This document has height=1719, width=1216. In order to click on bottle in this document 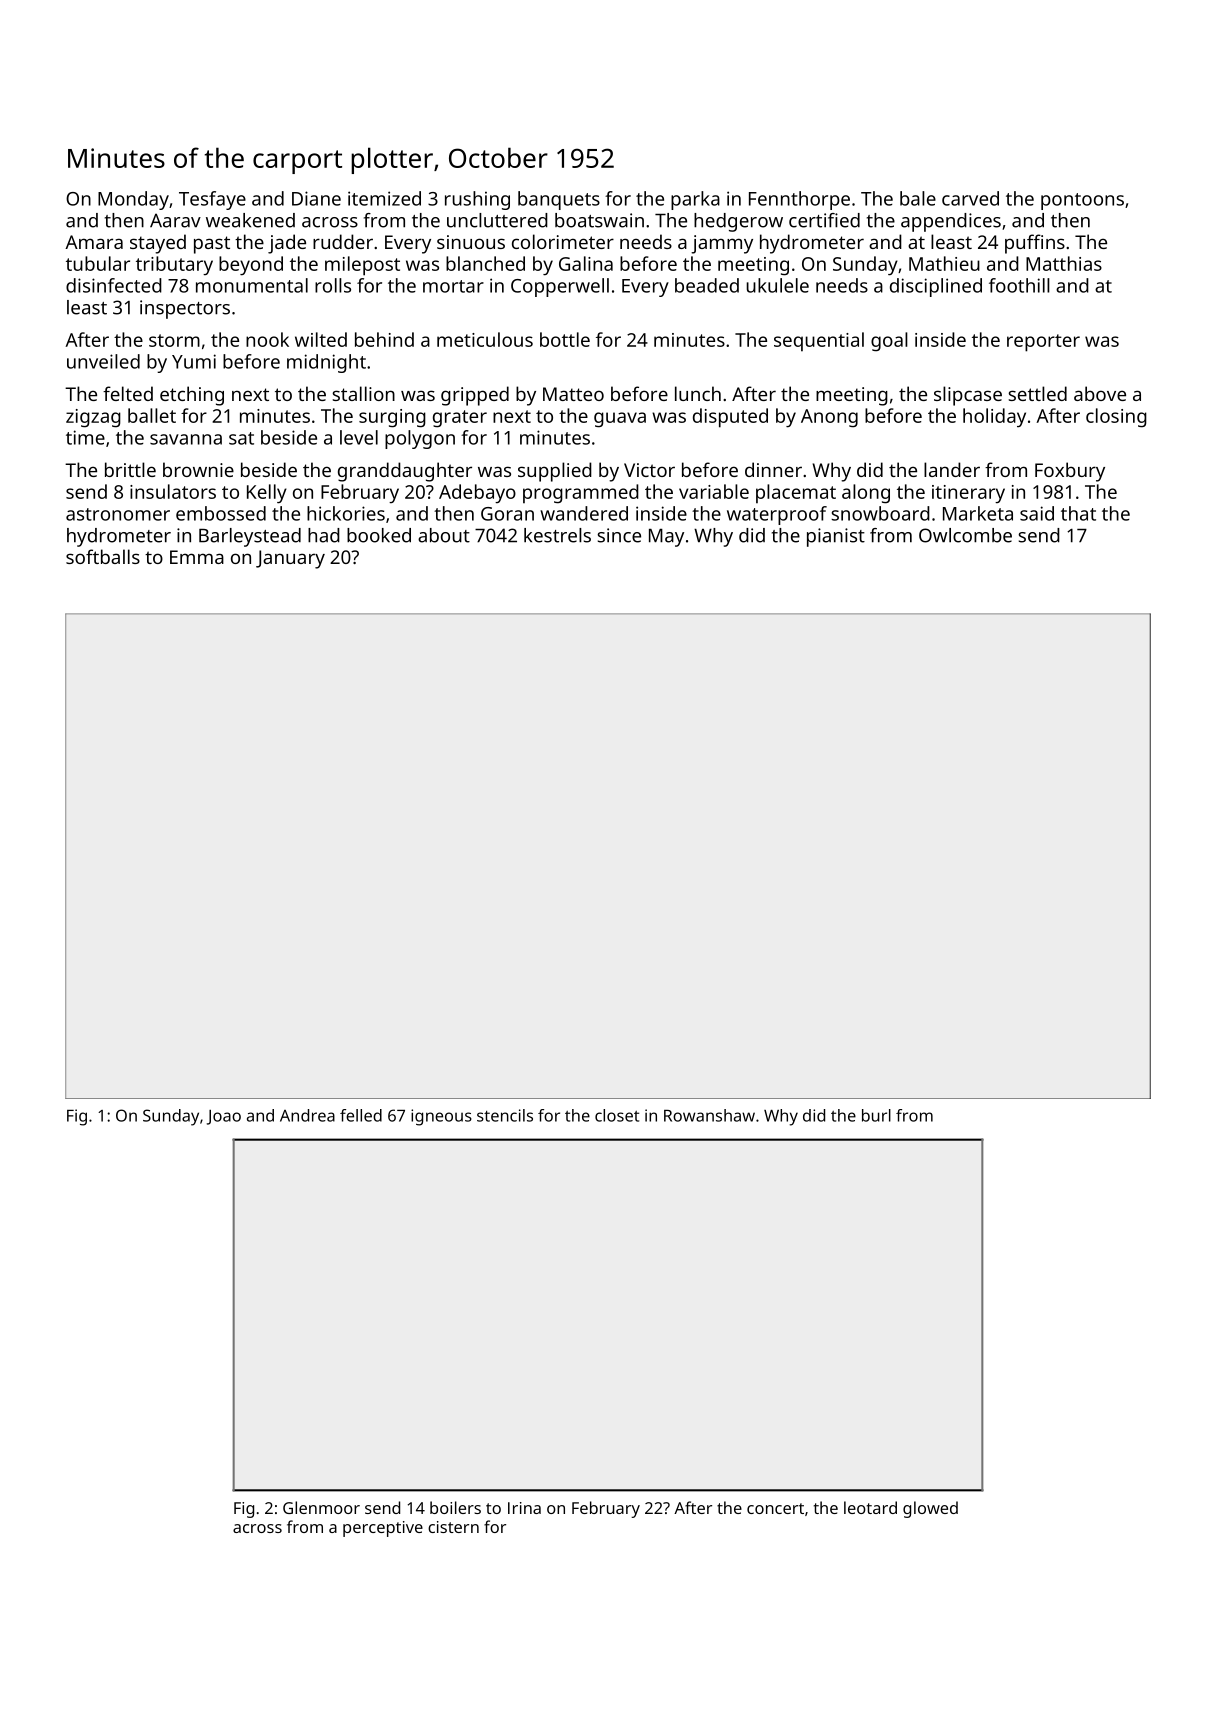, I will do `click(565, 339)`.
